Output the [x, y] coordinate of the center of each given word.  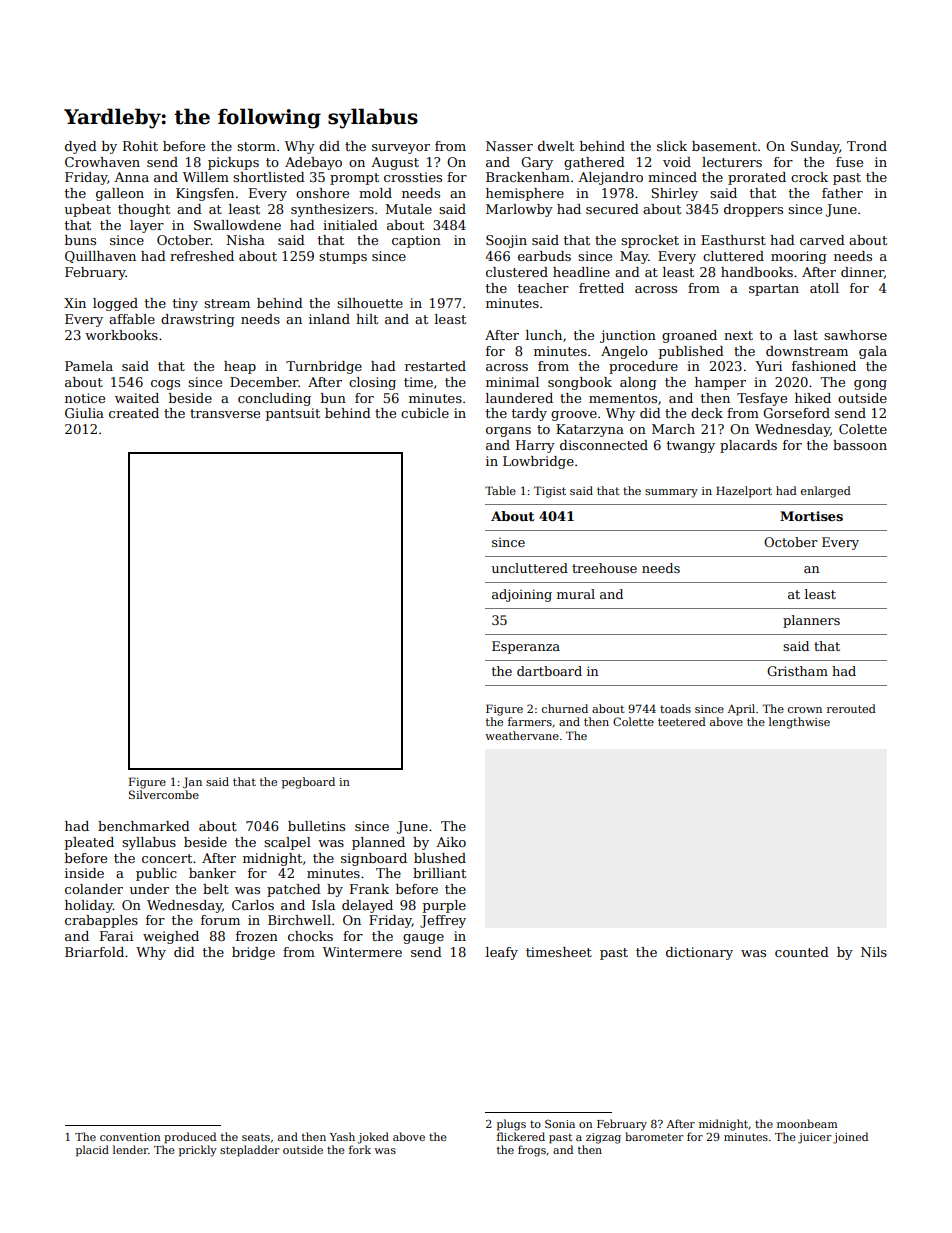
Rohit [140, 146]
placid [92, 1151]
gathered [594, 163]
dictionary [699, 953]
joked [373, 1138]
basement [724, 146]
